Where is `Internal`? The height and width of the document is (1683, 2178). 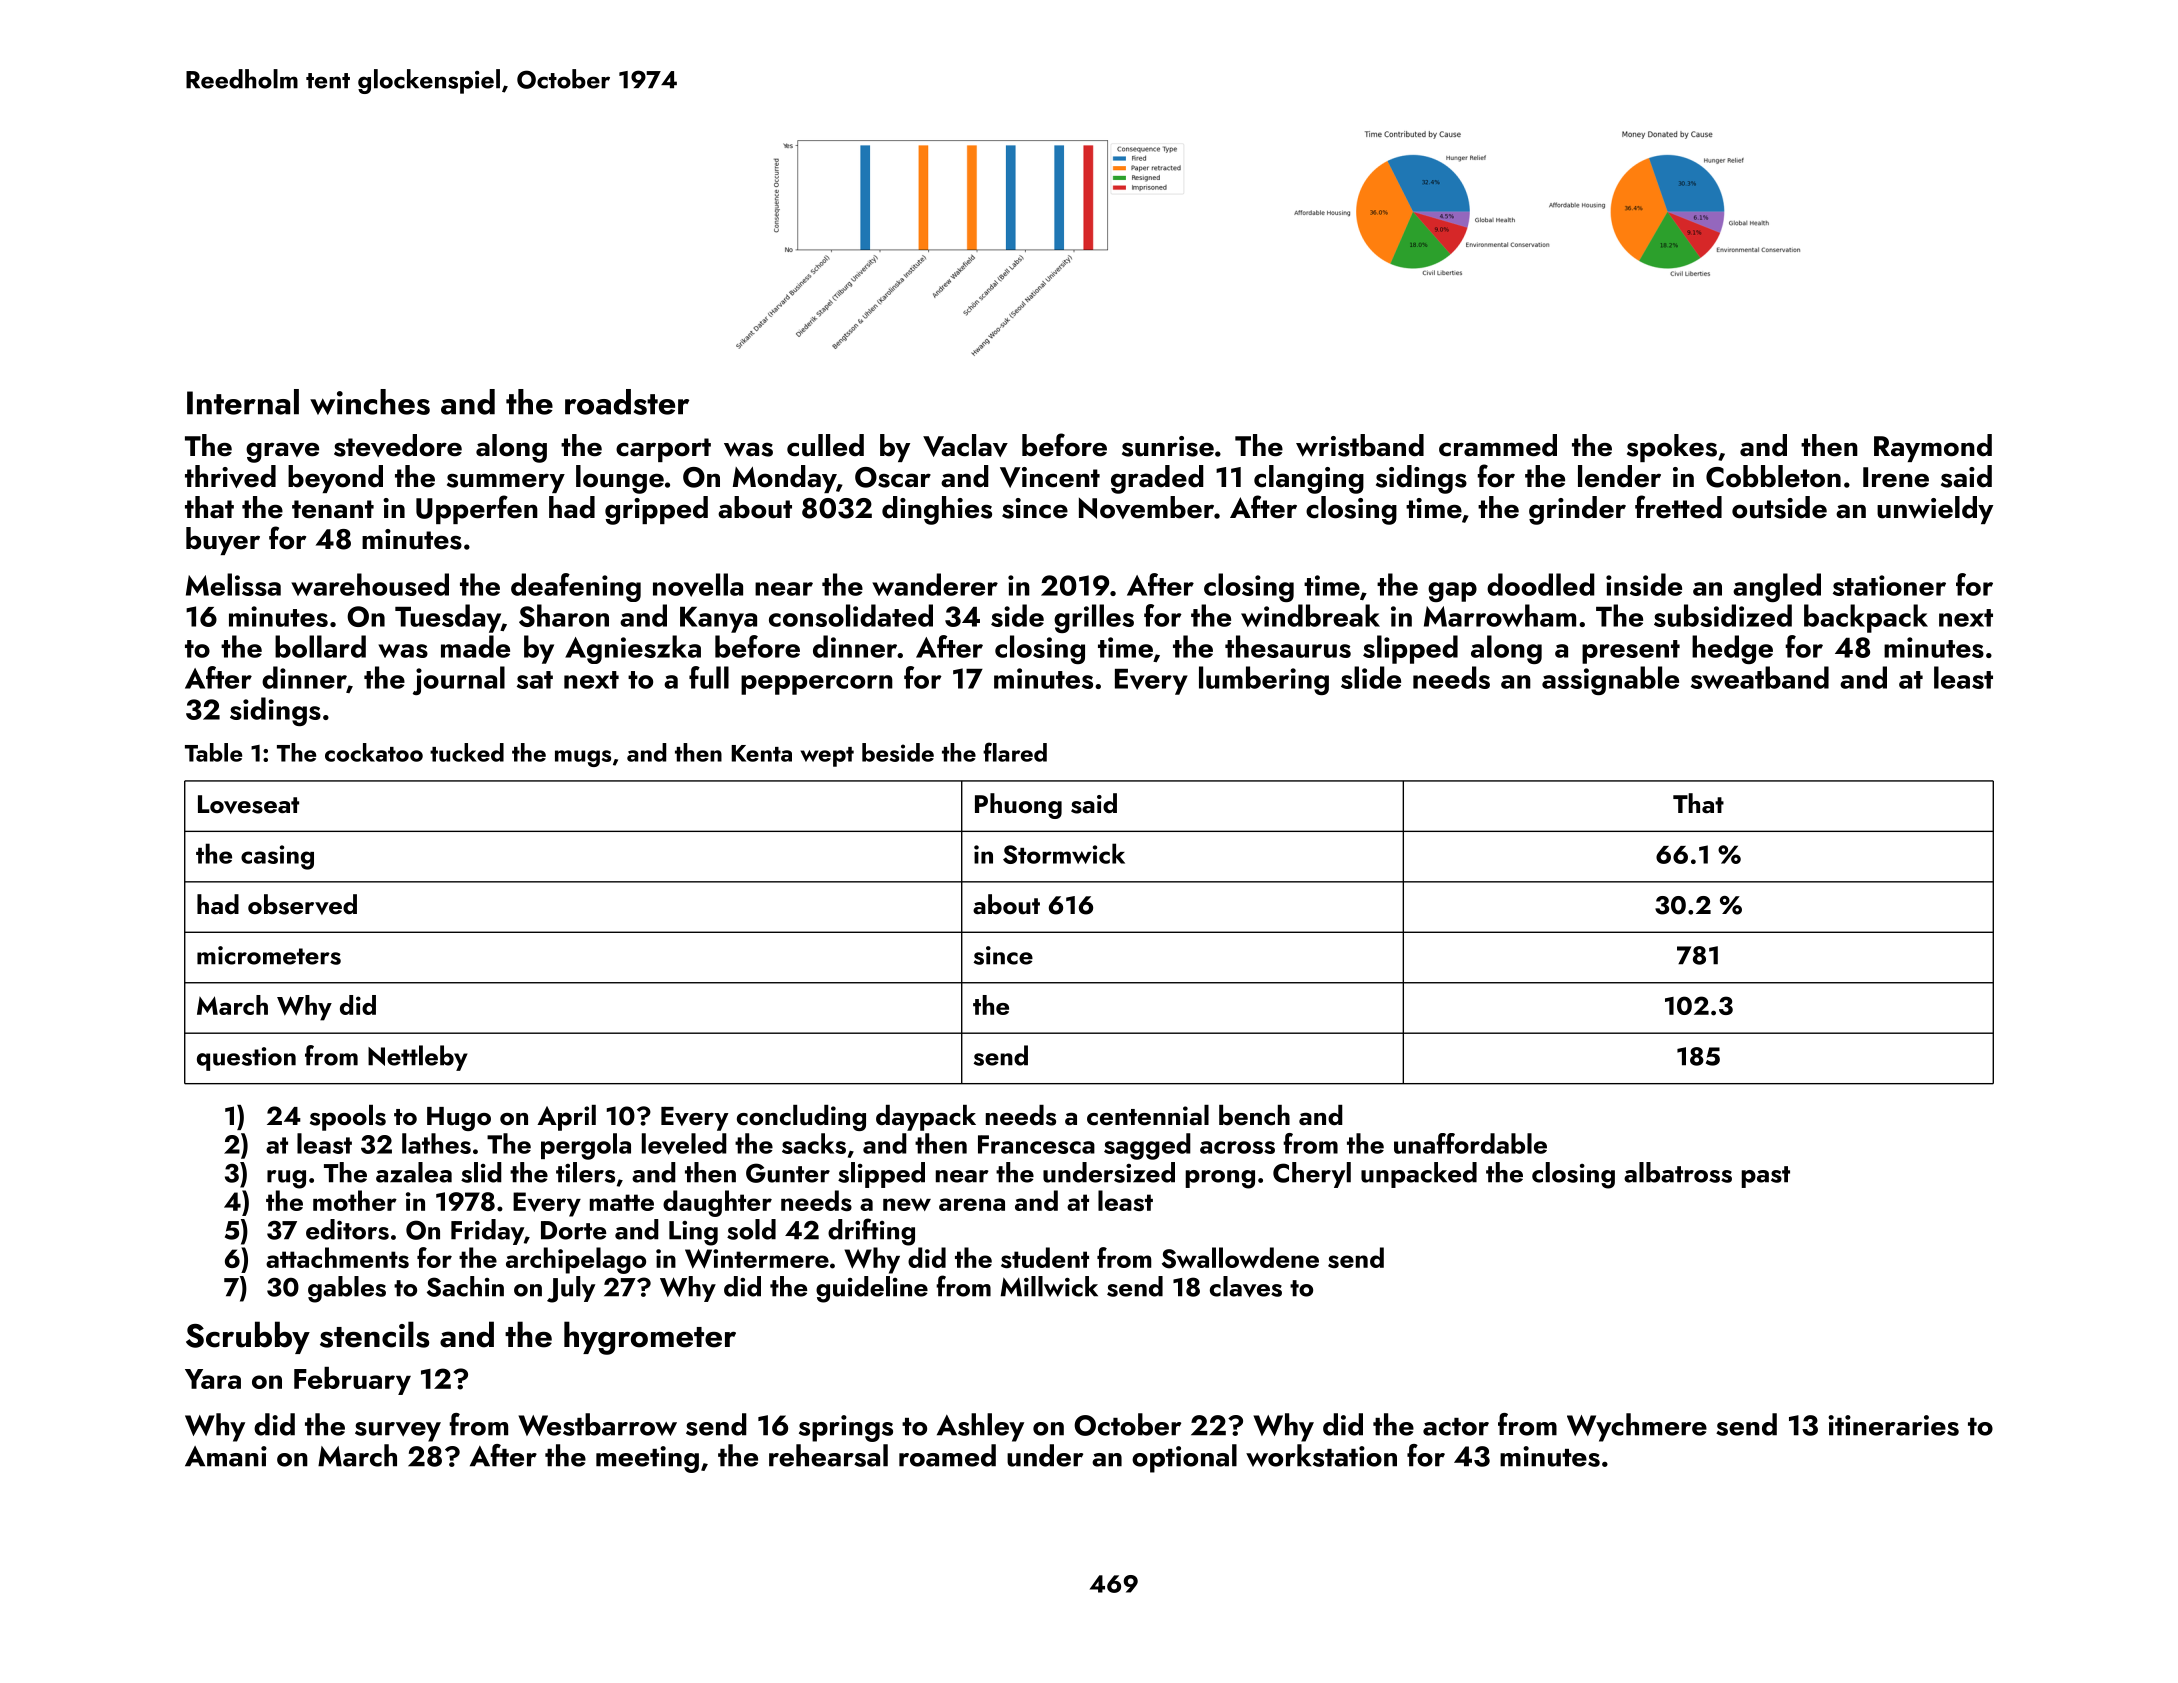
Internal is located at coordinates (243, 402).
